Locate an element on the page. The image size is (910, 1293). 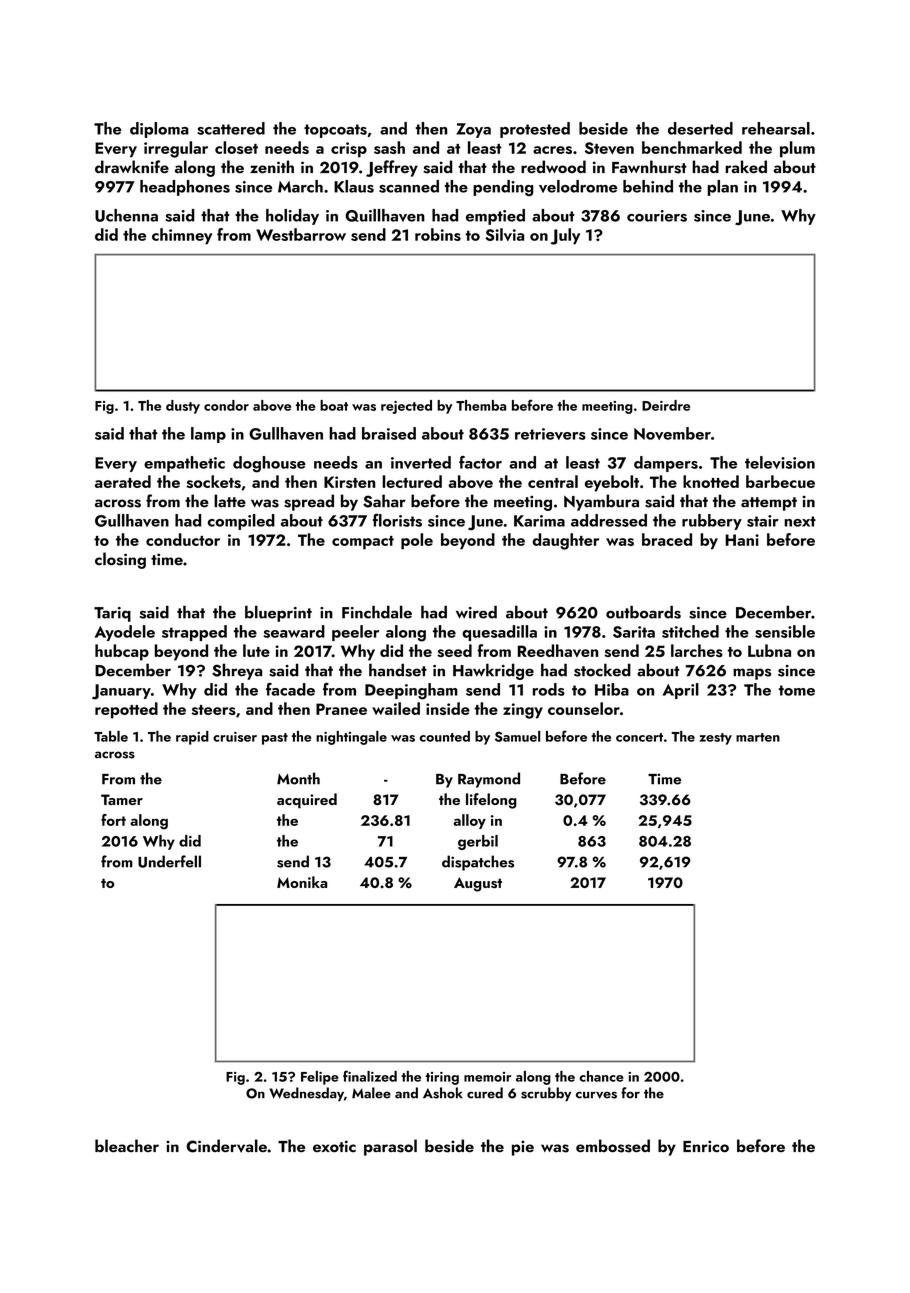
couriers is located at coordinates (657, 216).
